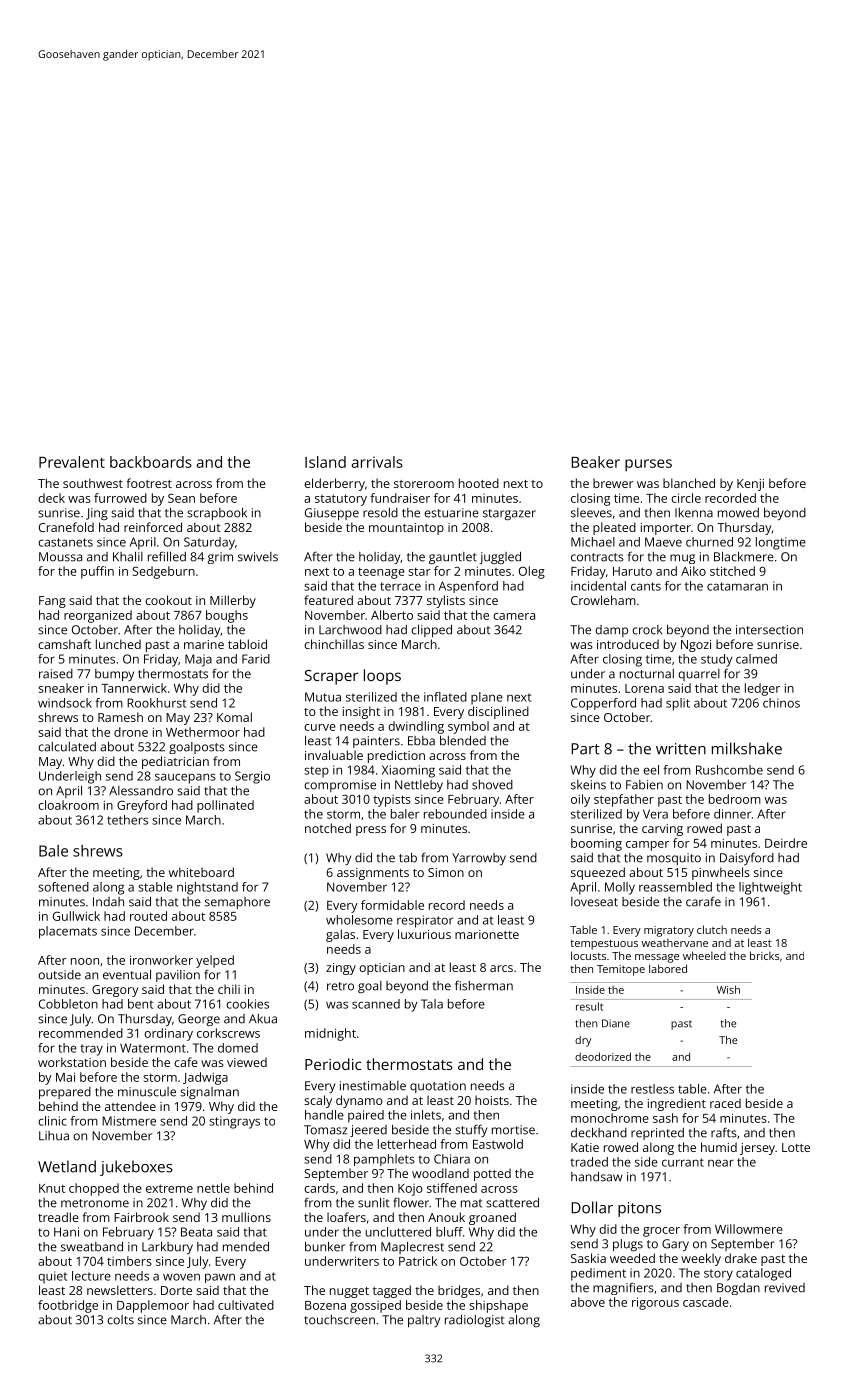 This screenshot has height=1400, width=849. I want to click on softened, so click(63, 887).
